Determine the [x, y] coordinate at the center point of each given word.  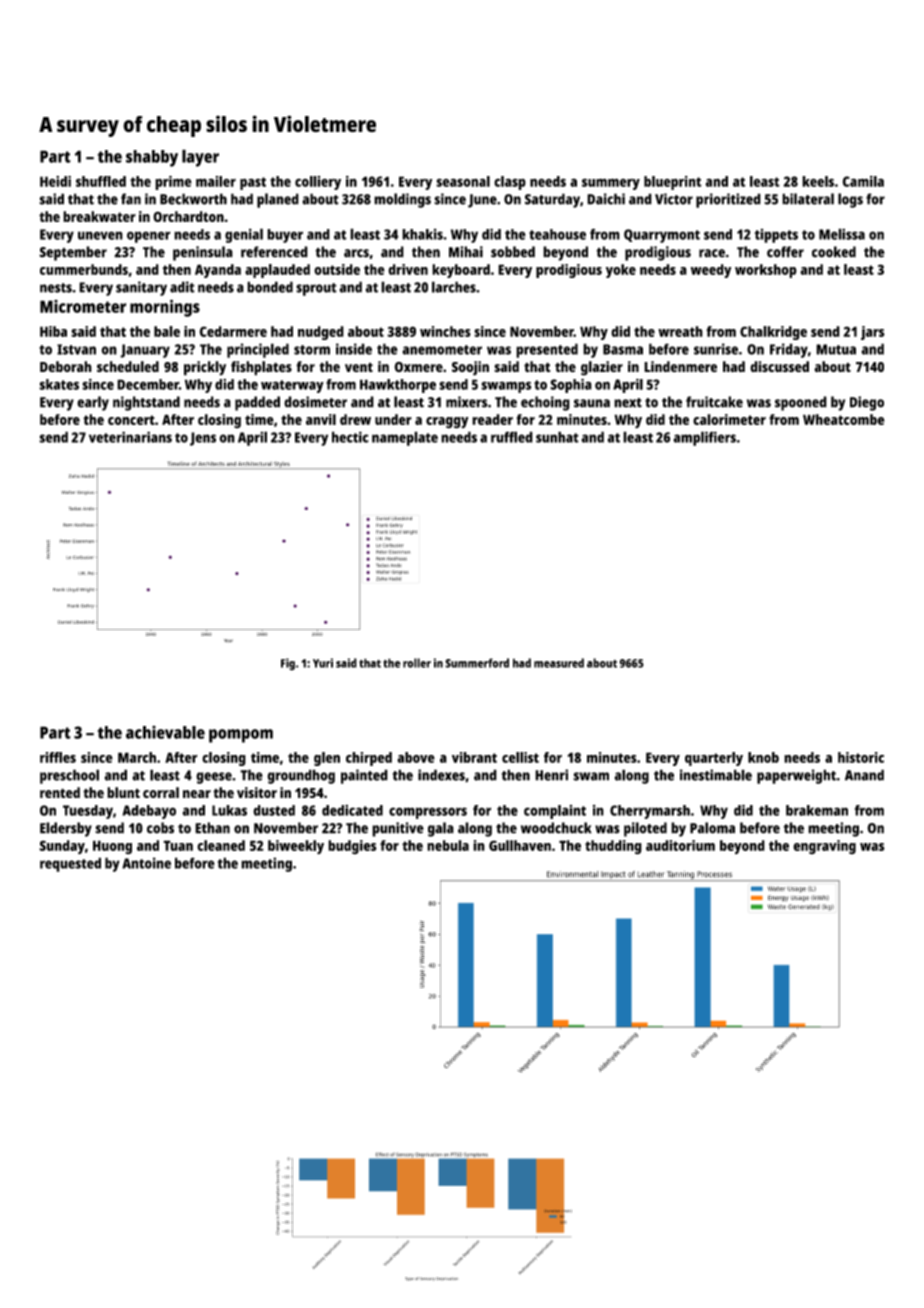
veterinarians [130, 437]
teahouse [557, 234]
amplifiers [704, 438]
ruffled [512, 437]
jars [873, 333]
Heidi [55, 181]
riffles [58, 757]
